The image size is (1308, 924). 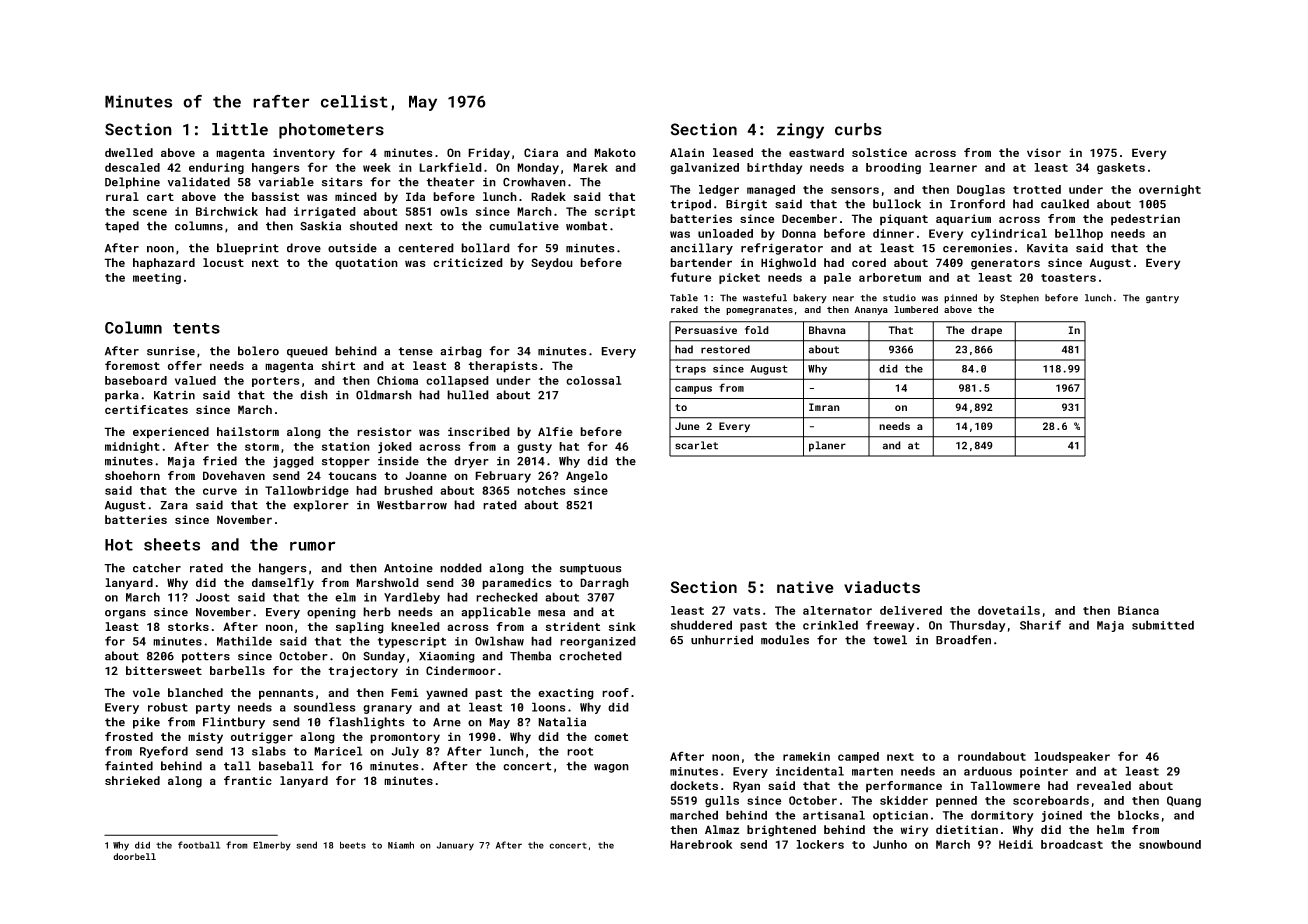 I want to click on Imran, so click(x=824, y=407).
